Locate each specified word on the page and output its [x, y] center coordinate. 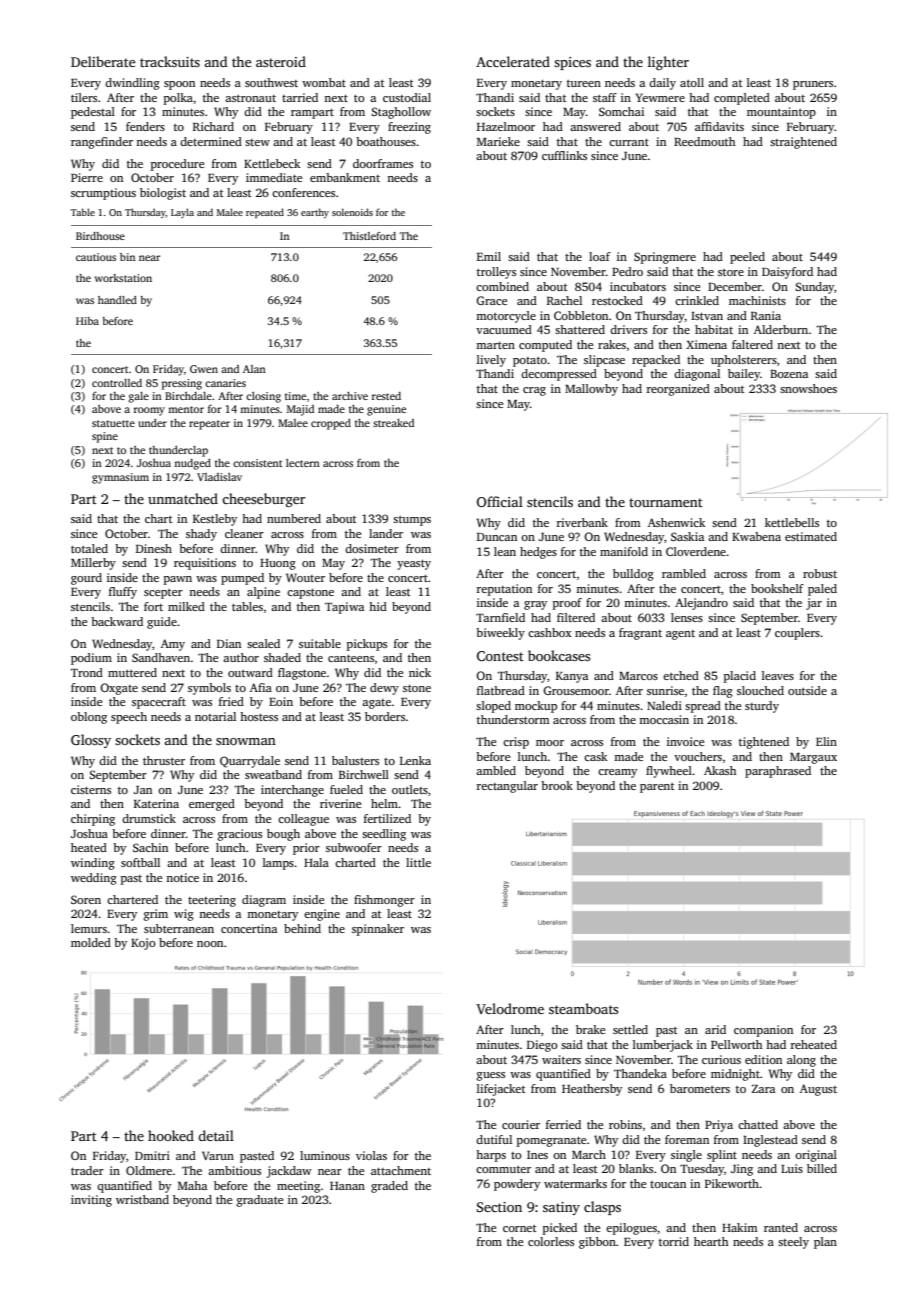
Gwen [204, 369]
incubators [638, 286]
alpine [263, 593]
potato [530, 362]
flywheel [669, 772]
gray [535, 605]
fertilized [387, 818]
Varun [218, 1155]
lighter [668, 63]
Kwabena [756, 536]
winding [93, 864]
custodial [407, 97]
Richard [213, 126]
